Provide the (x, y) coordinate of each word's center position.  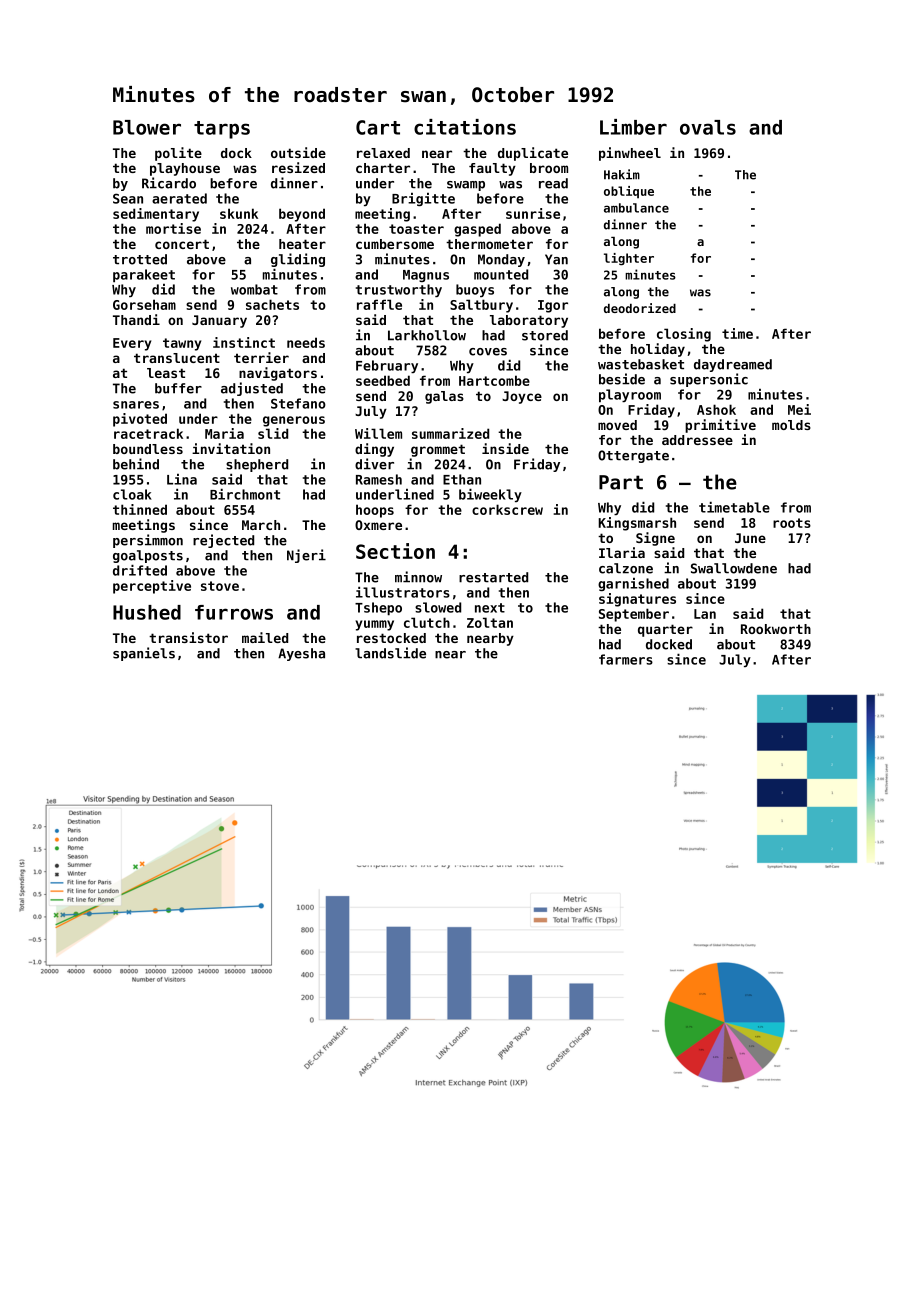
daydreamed (733, 365)
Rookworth (776, 629)
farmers (626, 659)
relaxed (383, 153)
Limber (633, 127)
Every (132, 344)
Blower (147, 127)
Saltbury (481, 306)
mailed (265, 637)
